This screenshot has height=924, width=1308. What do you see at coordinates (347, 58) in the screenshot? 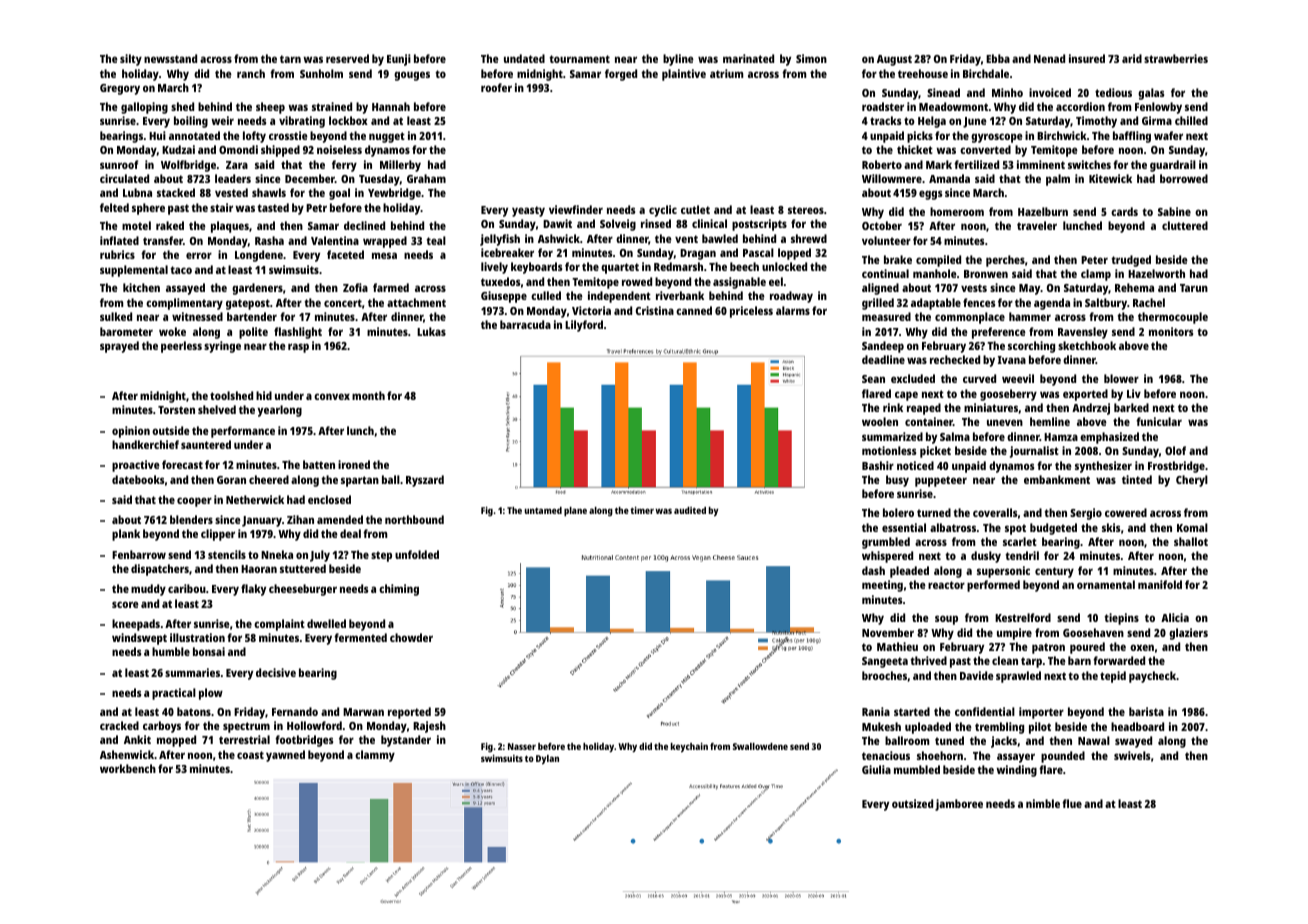
I see `reserved` at bounding box center [347, 58].
